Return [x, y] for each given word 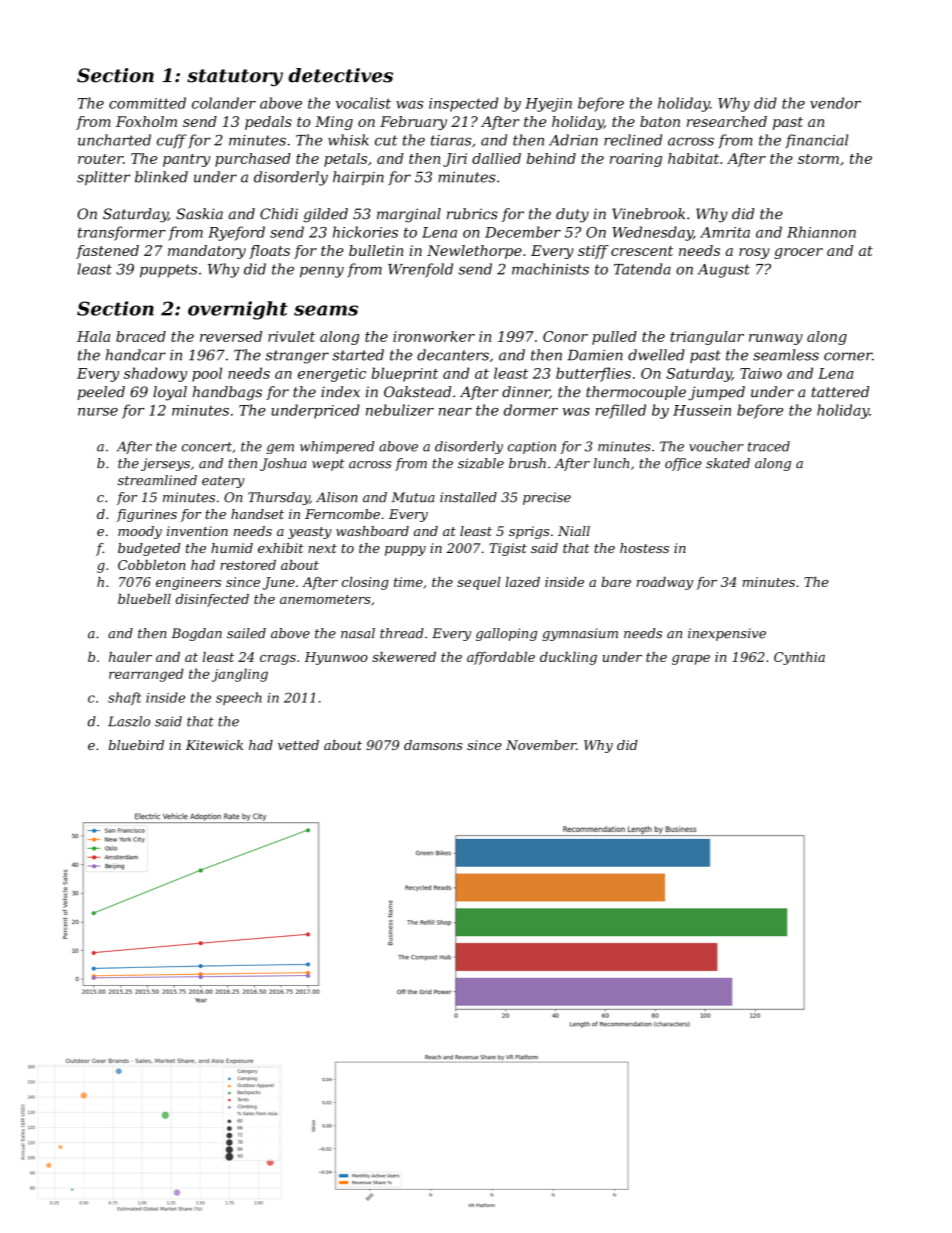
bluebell [144, 599]
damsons [433, 745]
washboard [372, 531]
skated [728, 463]
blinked [161, 177]
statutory [235, 77]
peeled [101, 393]
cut [386, 140]
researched [727, 121]
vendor [835, 103]
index [340, 392]
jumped [716, 393]
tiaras [451, 140]
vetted [298, 745]
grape [691, 660]
